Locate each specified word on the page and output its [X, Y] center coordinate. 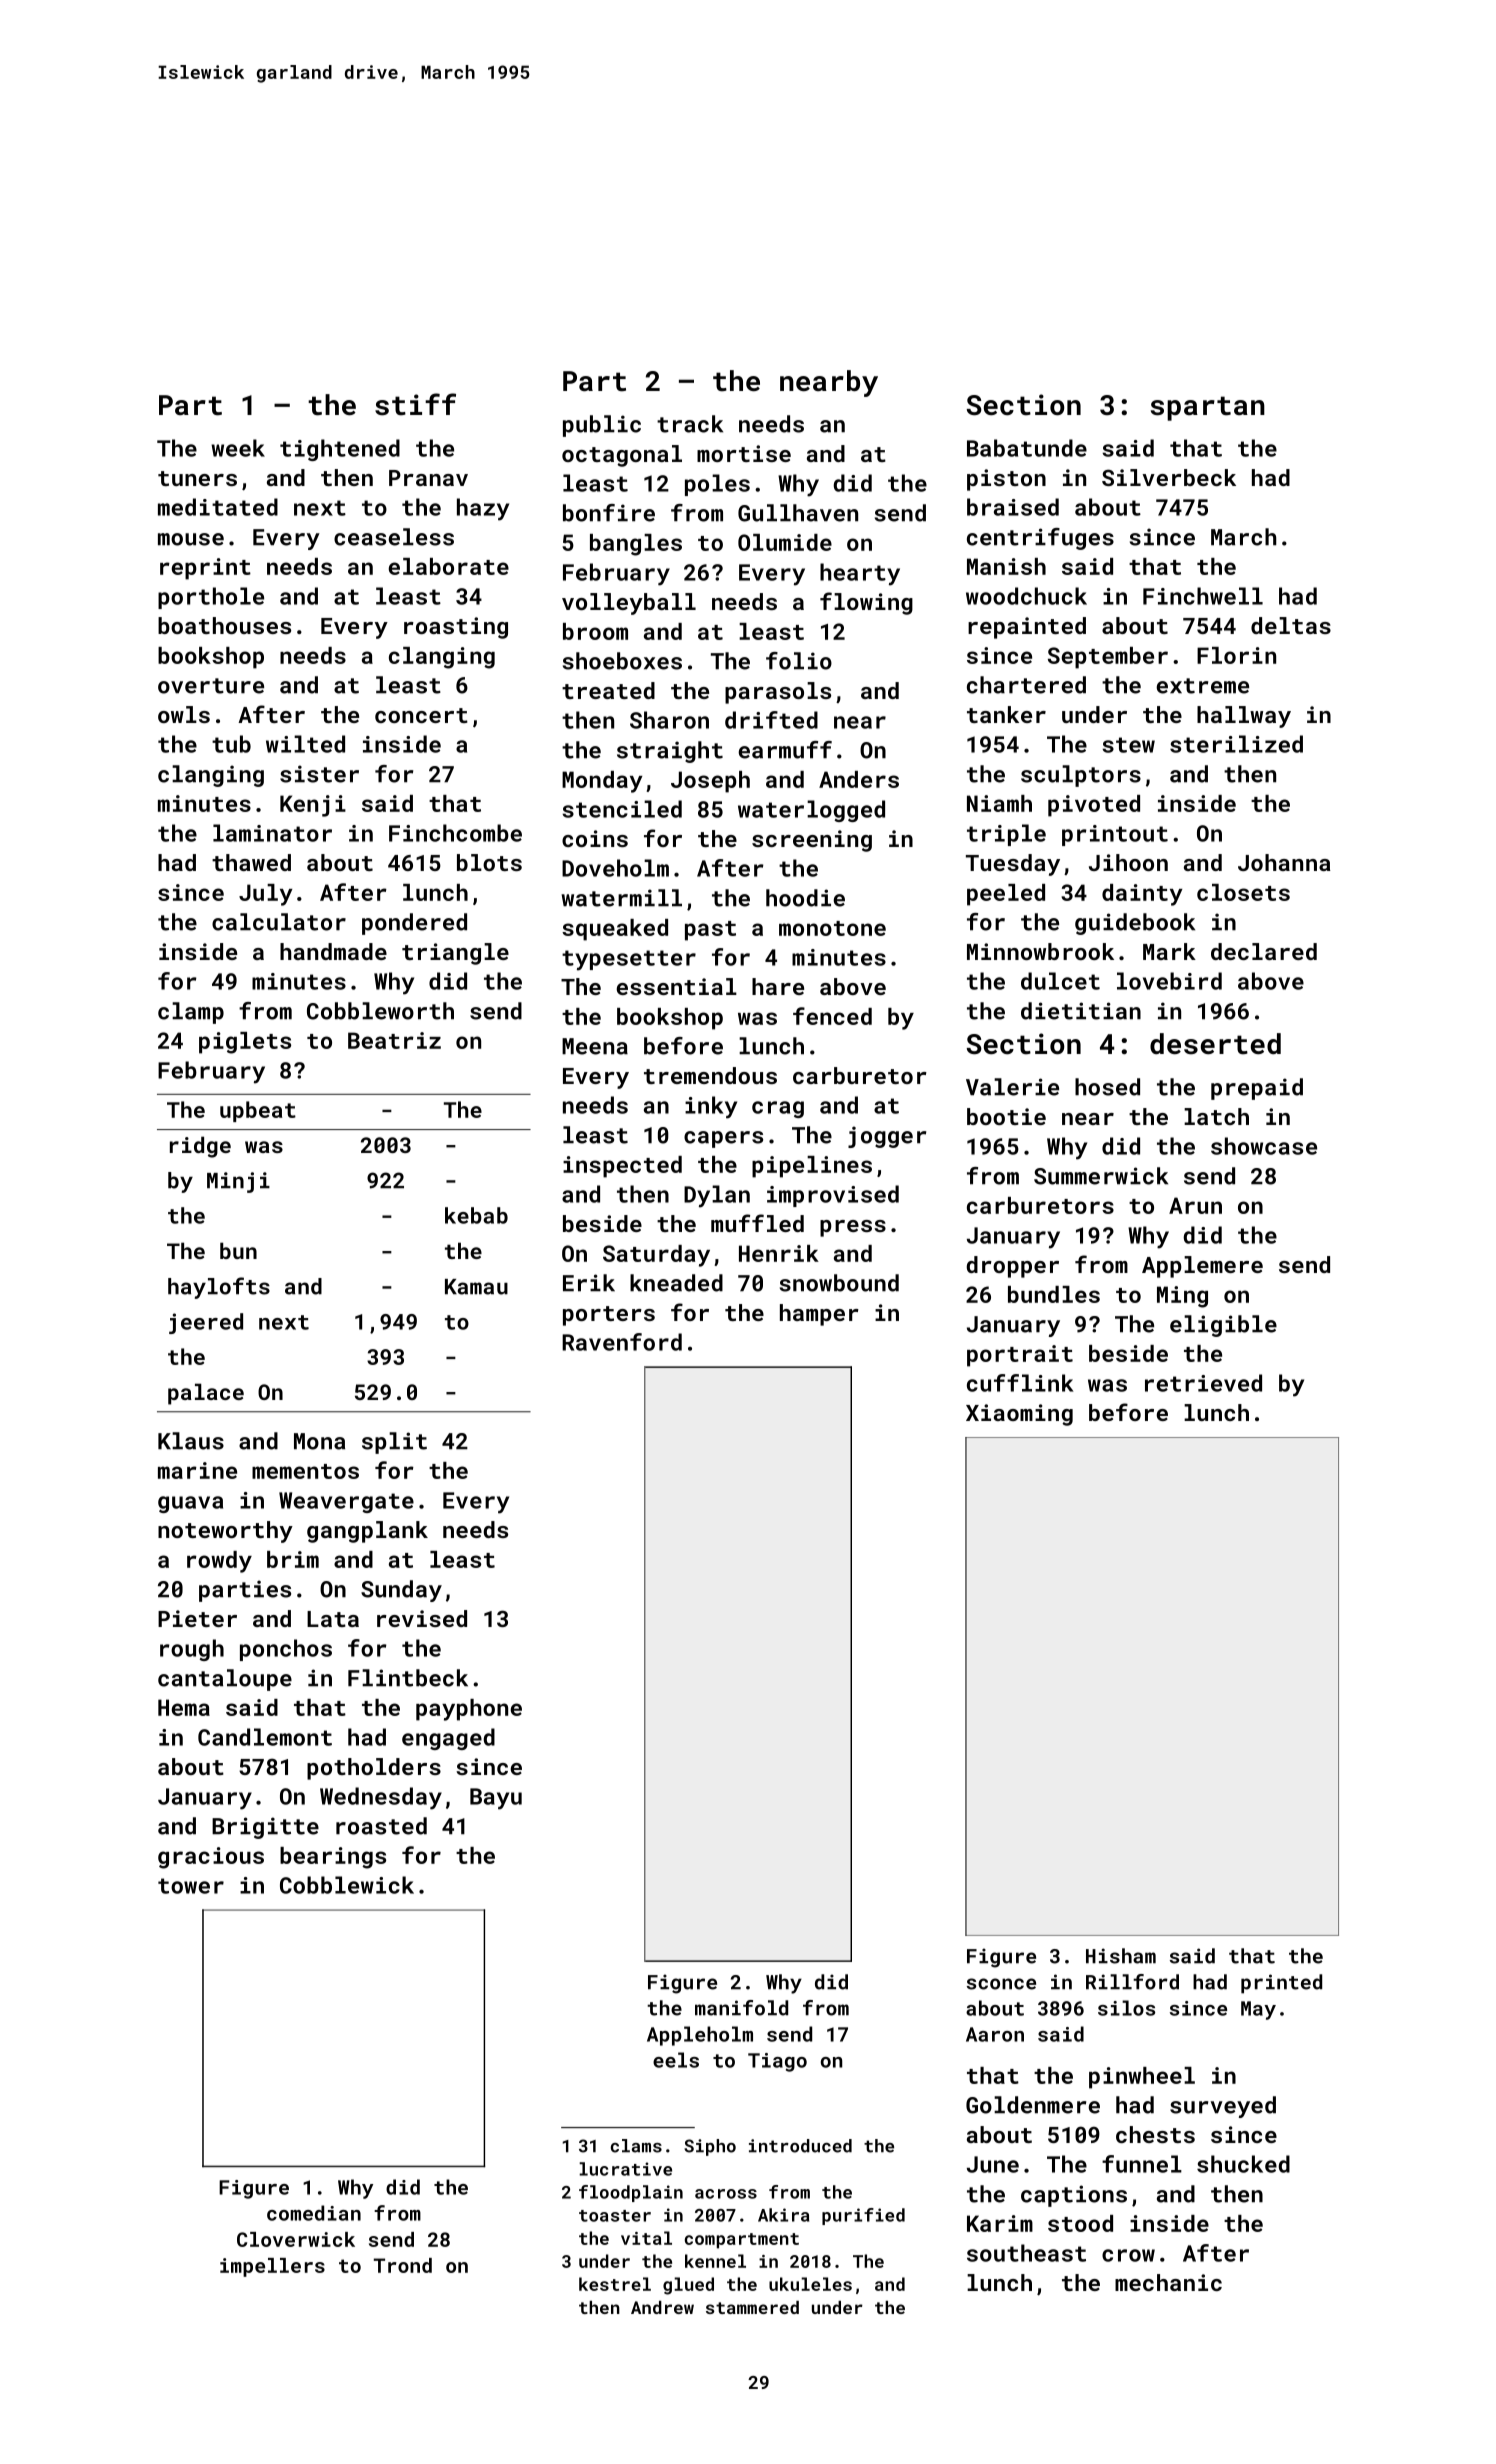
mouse [191, 539]
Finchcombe [455, 833]
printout [1115, 835]
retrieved [1203, 1383]
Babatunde [1027, 448]
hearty [860, 574]
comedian [314, 2213]
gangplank [367, 1532]
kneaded [676, 1283]
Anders [859, 779]
